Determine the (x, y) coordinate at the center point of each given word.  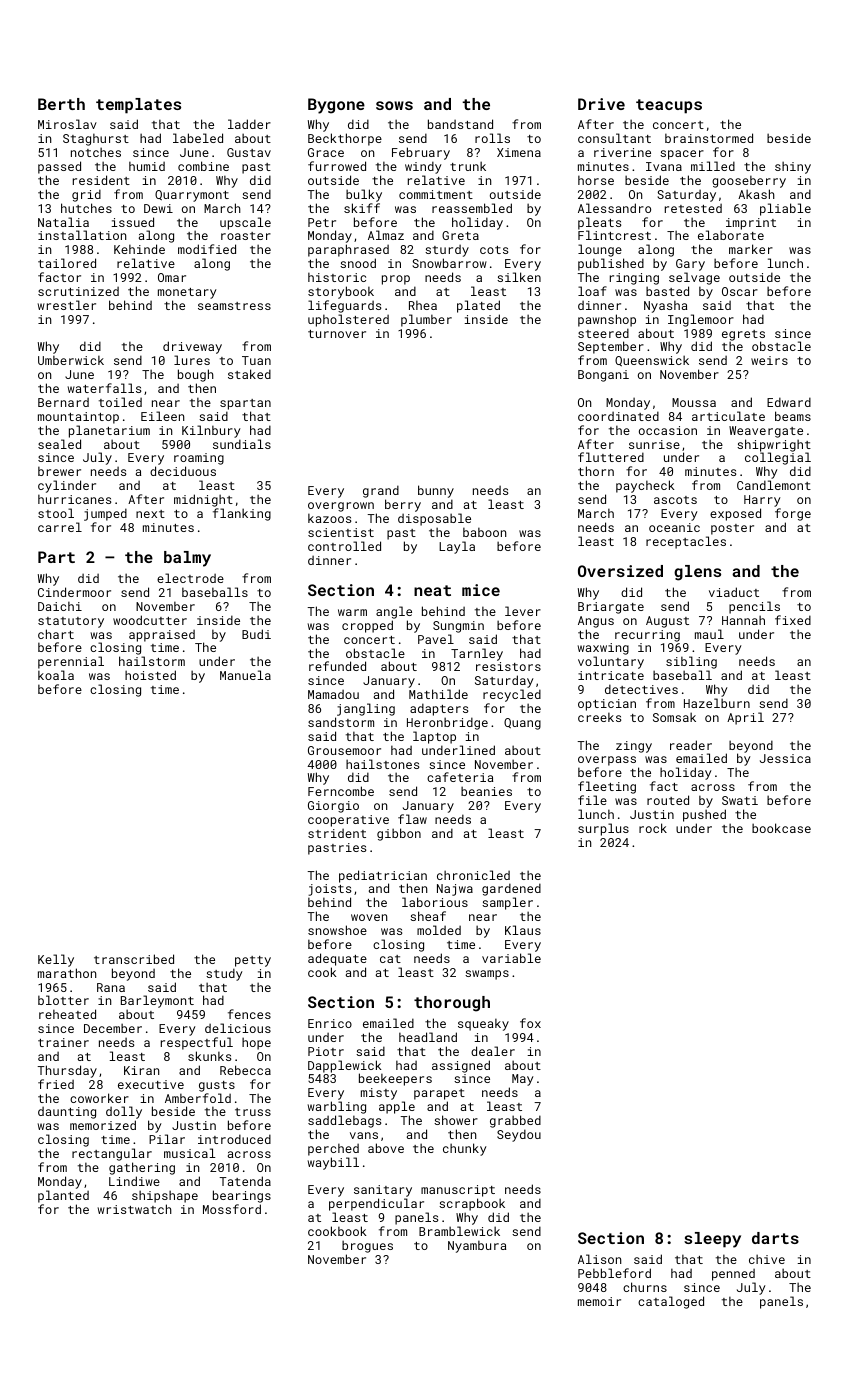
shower (456, 1120)
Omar (172, 277)
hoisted (150, 675)
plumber (426, 320)
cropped (367, 626)
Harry (762, 501)
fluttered (611, 457)
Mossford (232, 1209)
